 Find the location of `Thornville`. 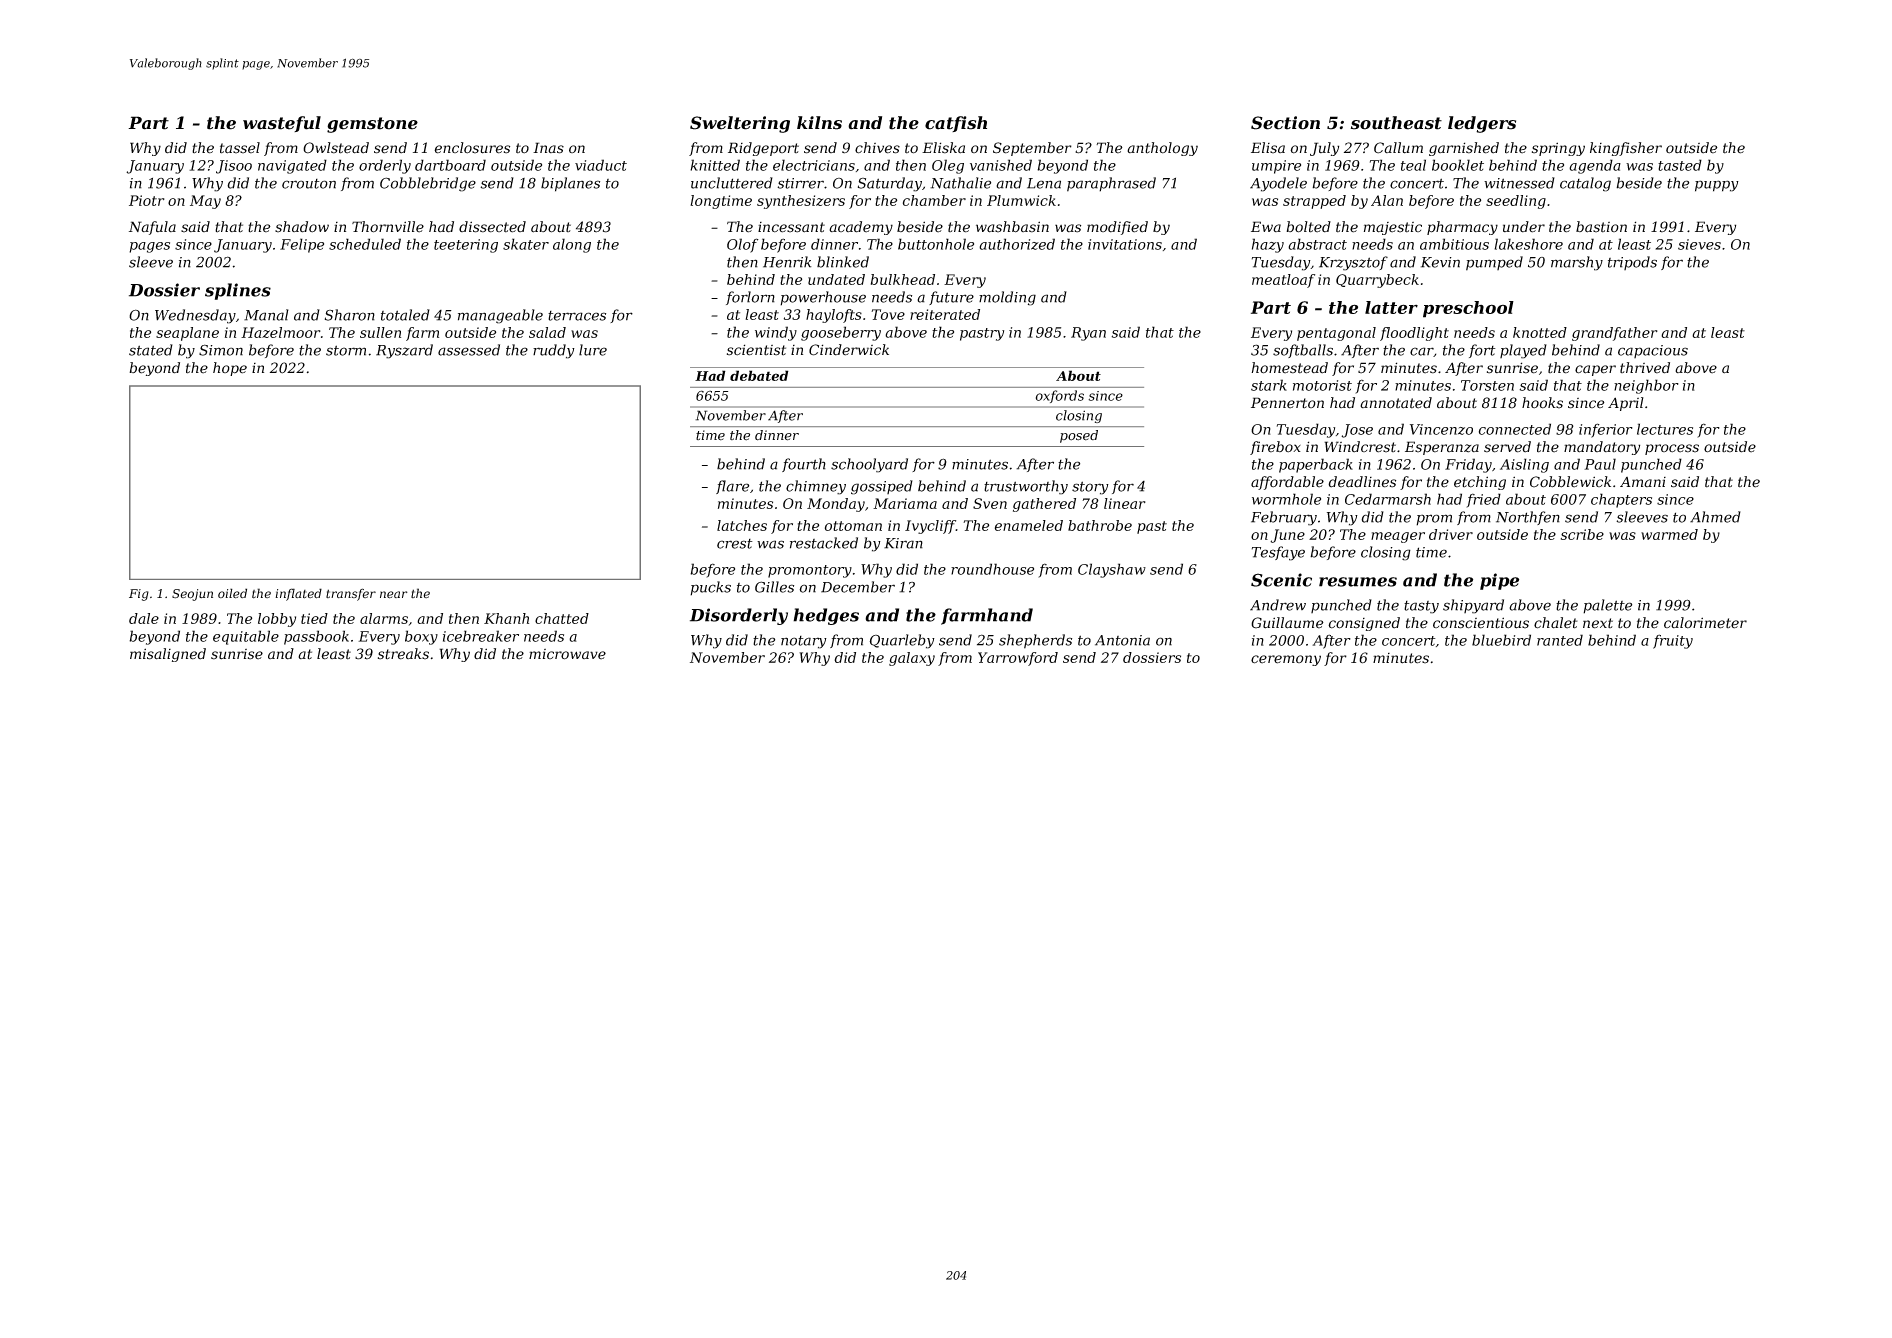

Thornville is located at coordinates (388, 227).
